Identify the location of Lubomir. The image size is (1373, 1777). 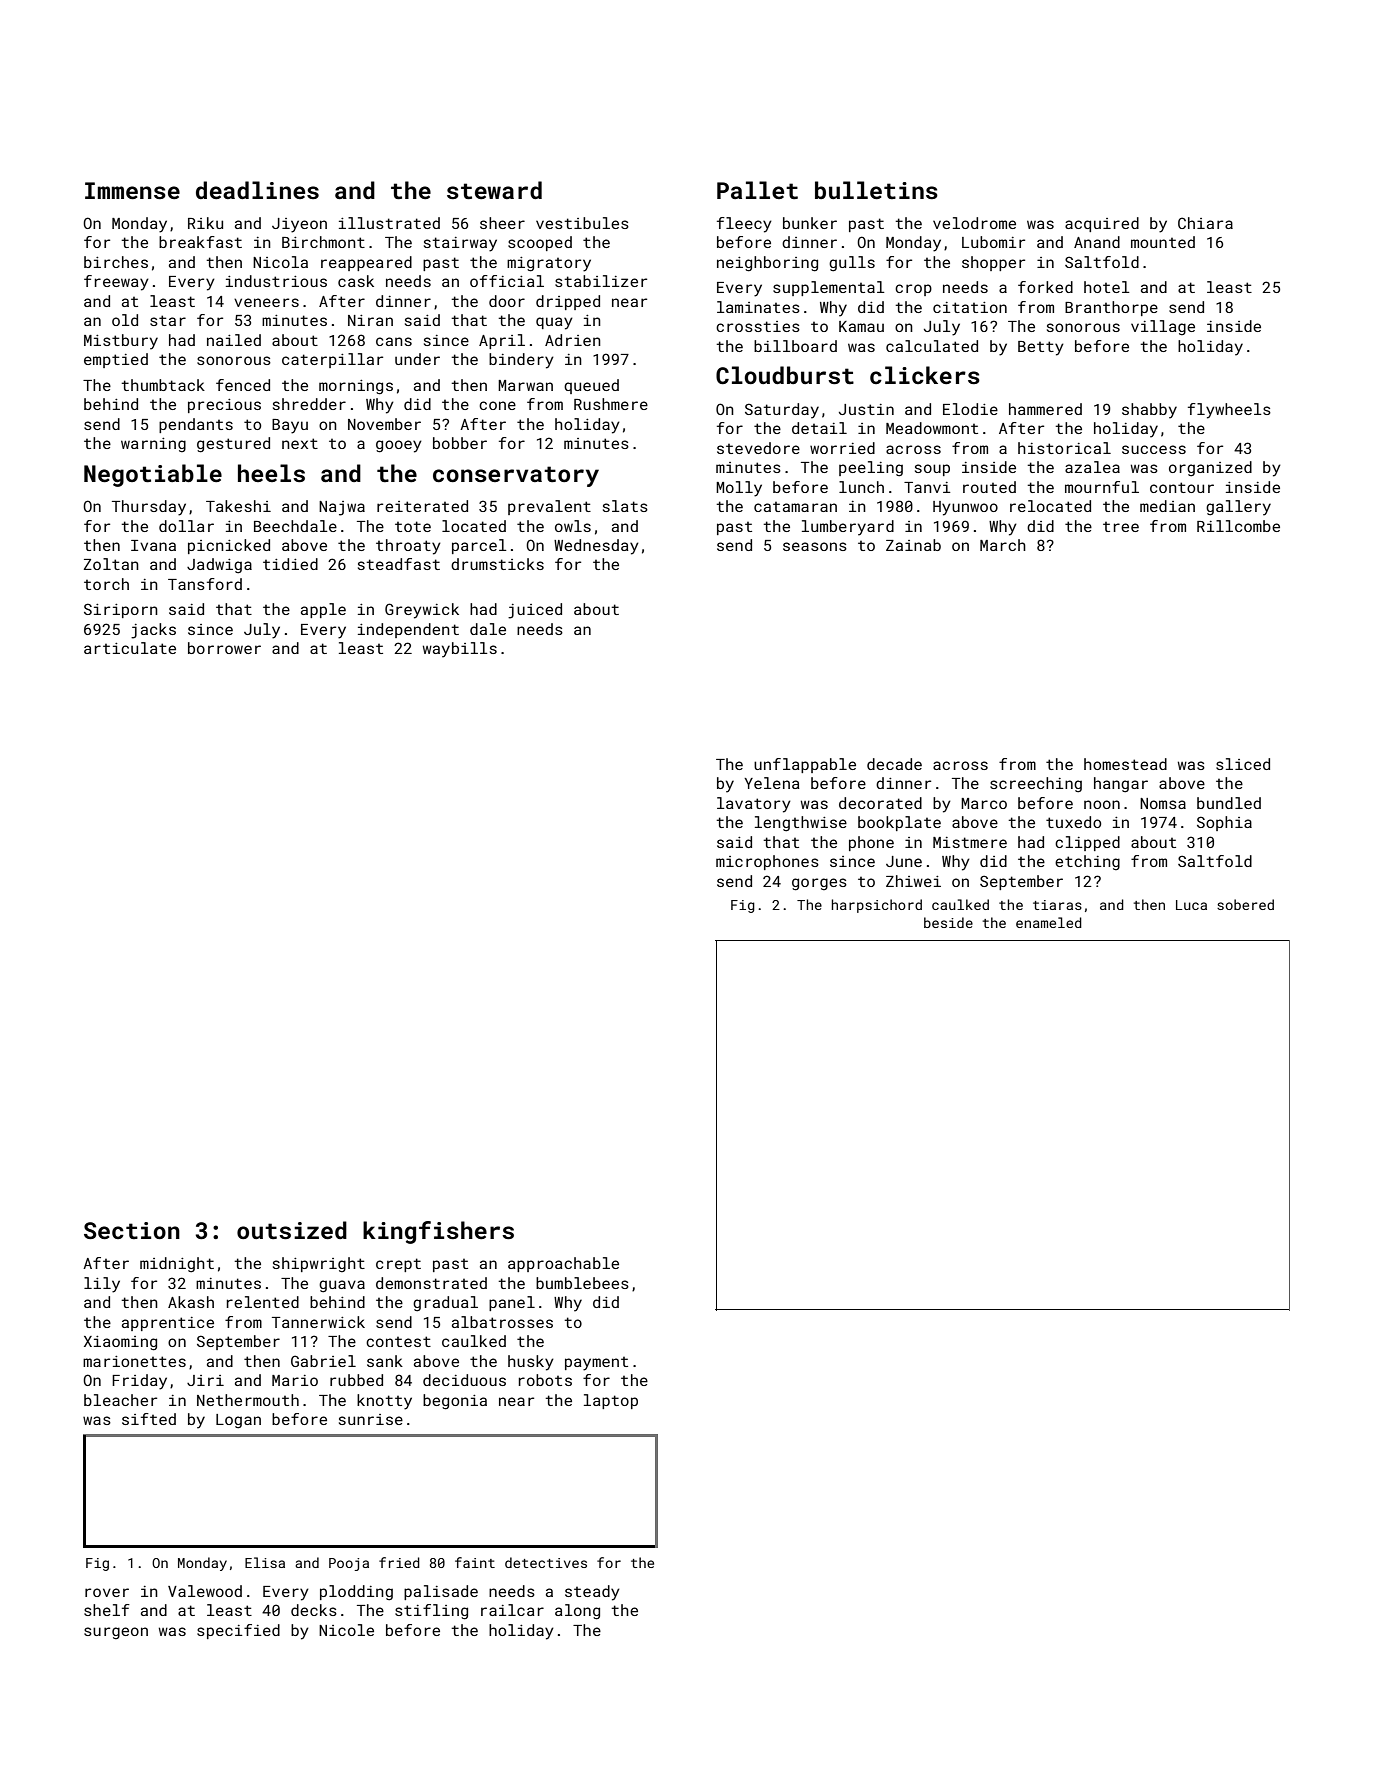
(993, 242).
